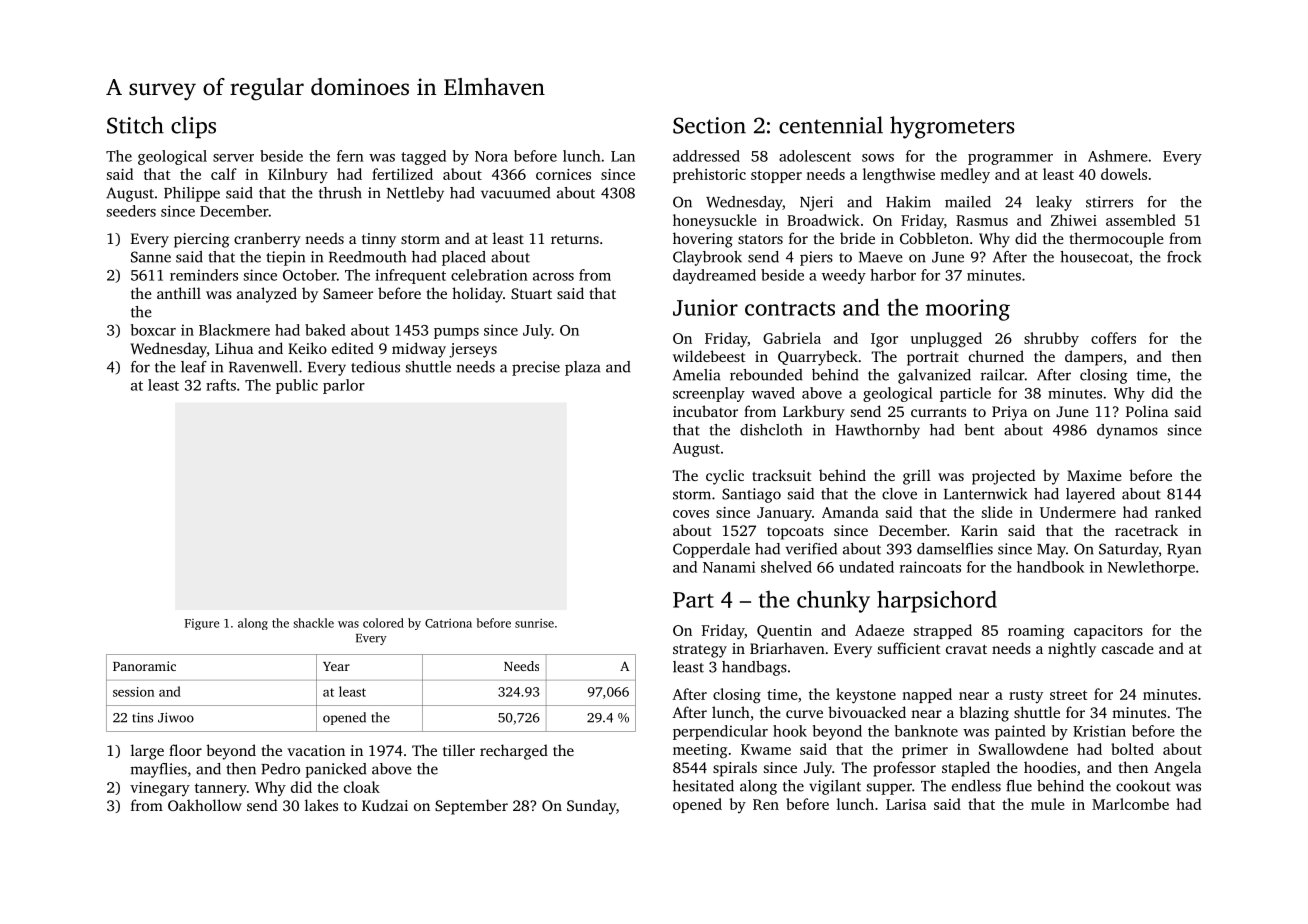 Image resolution: width=1308 pixels, height=924 pixels. Describe the element at coordinates (193, 127) in the screenshot. I see `clips` at that location.
